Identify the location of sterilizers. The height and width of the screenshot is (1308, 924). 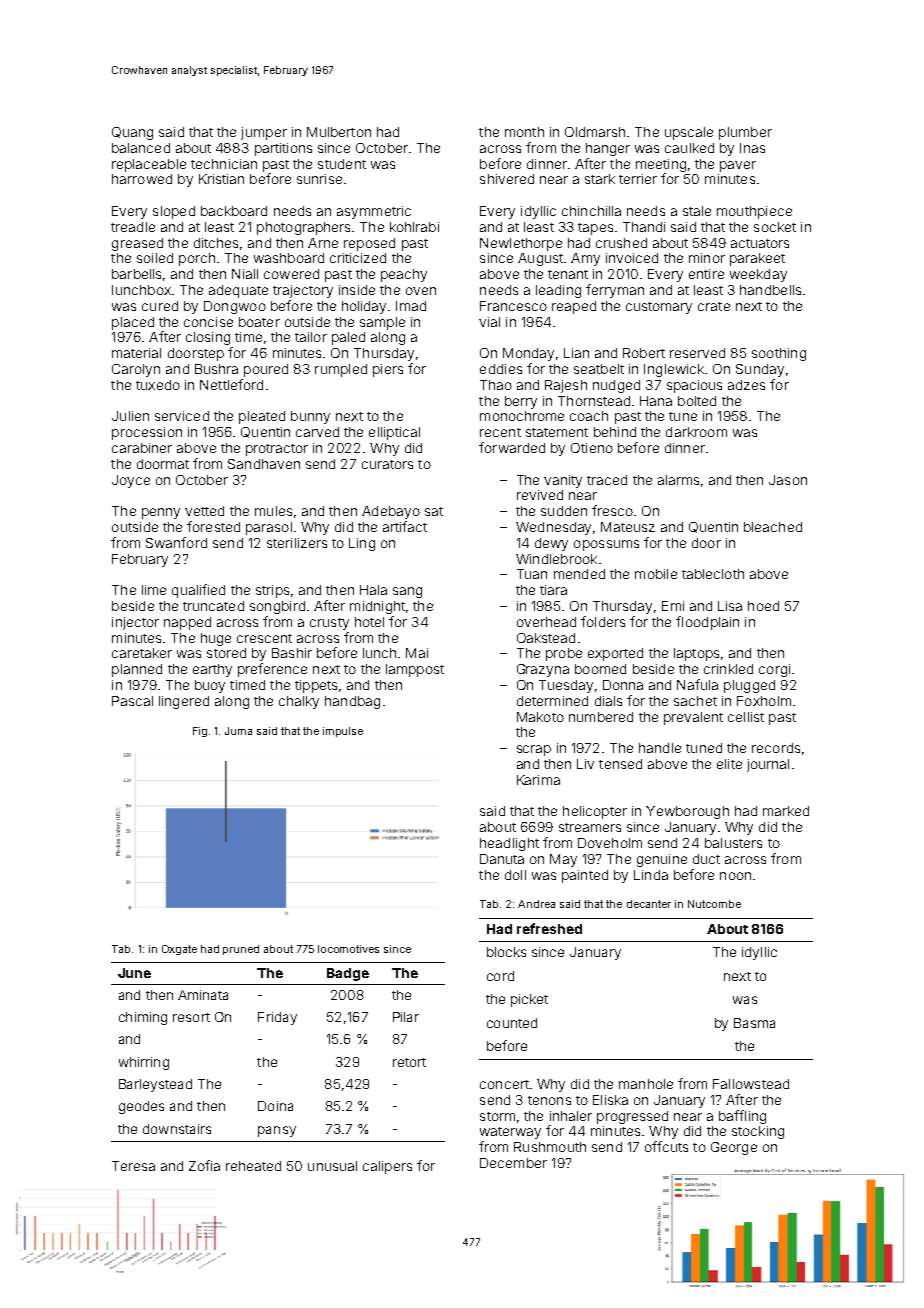
(297, 543).
